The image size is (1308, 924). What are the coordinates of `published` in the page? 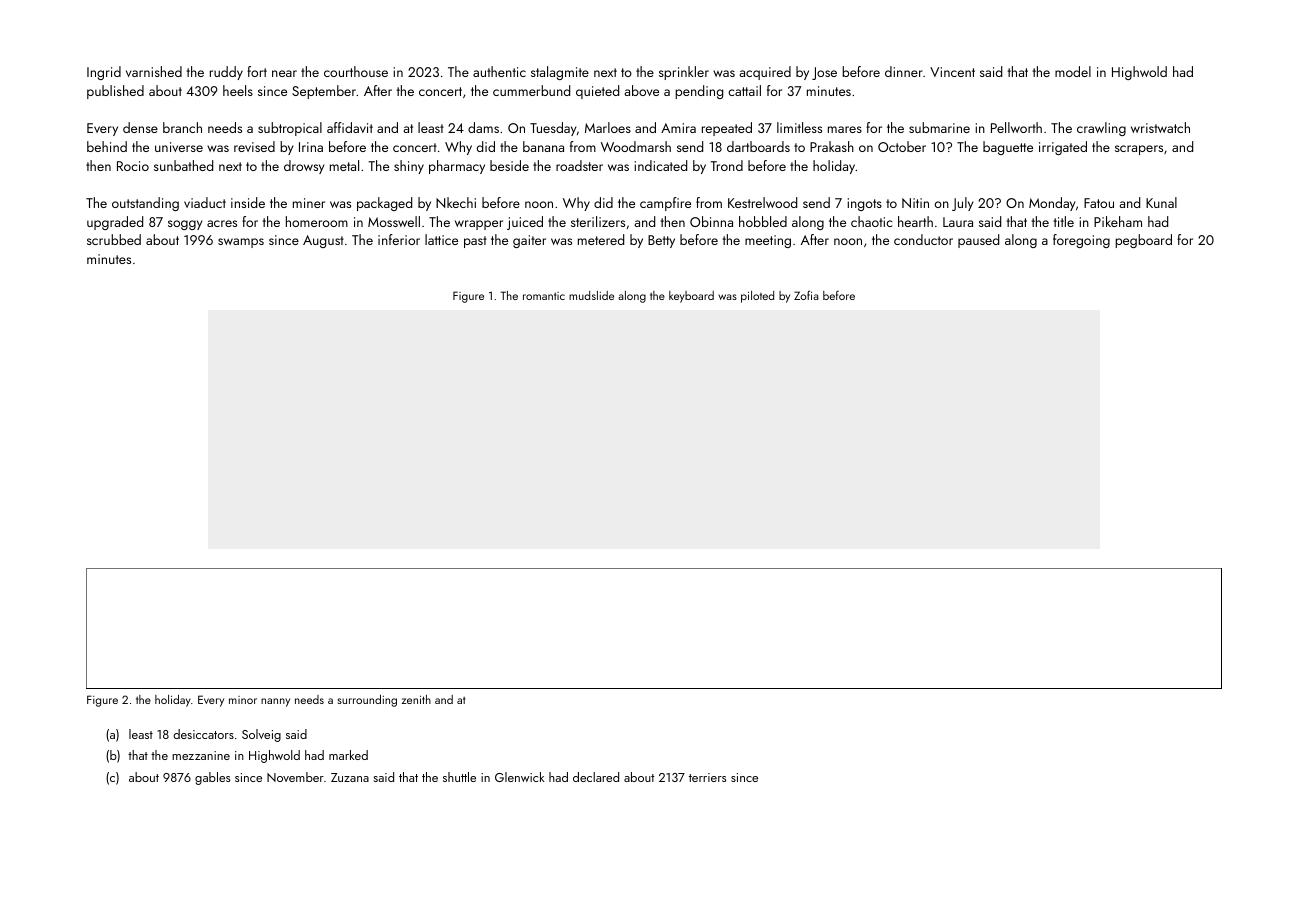 It's located at (115, 92).
